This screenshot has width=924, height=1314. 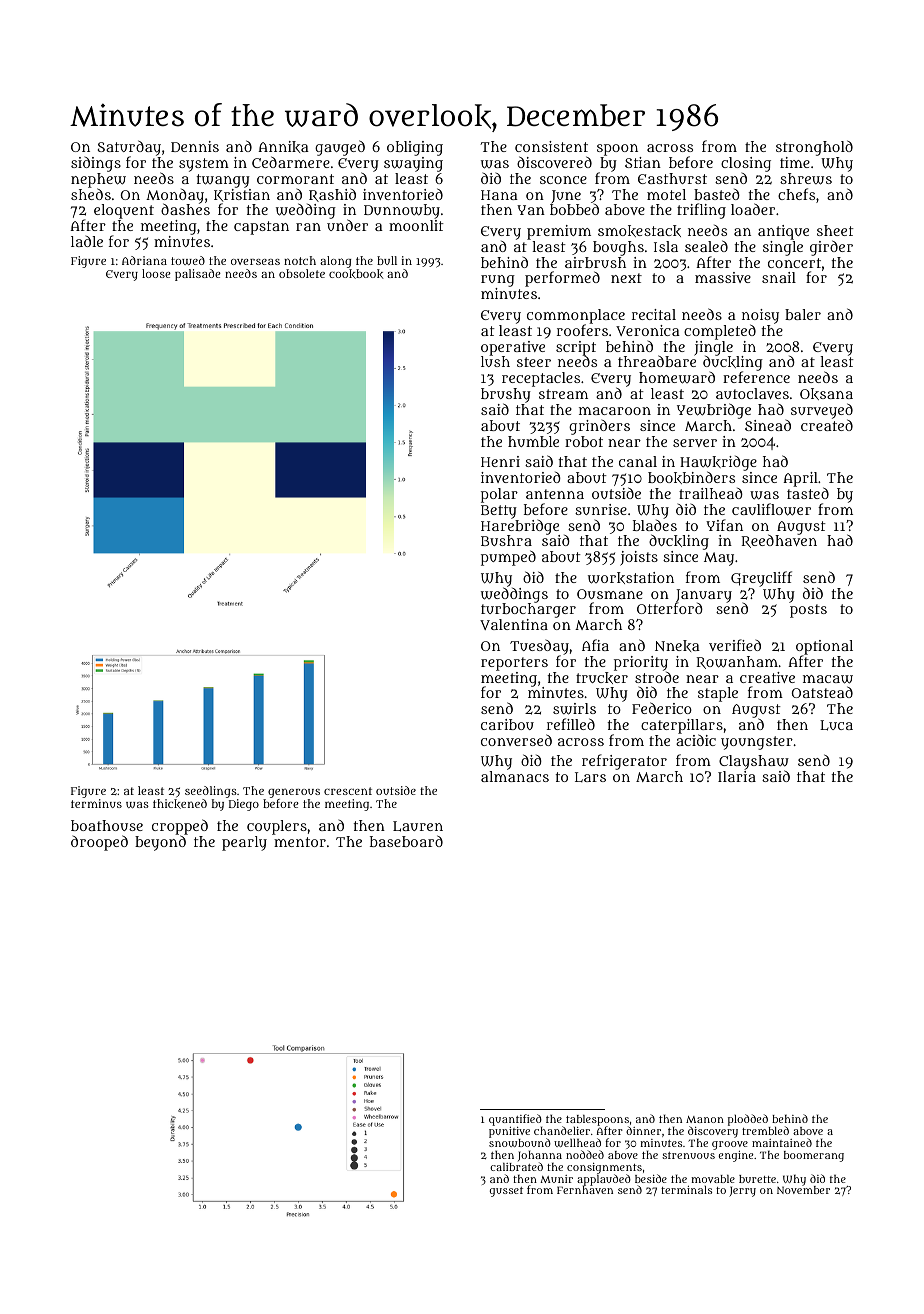 I want to click on swaying, so click(x=413, y=164).
